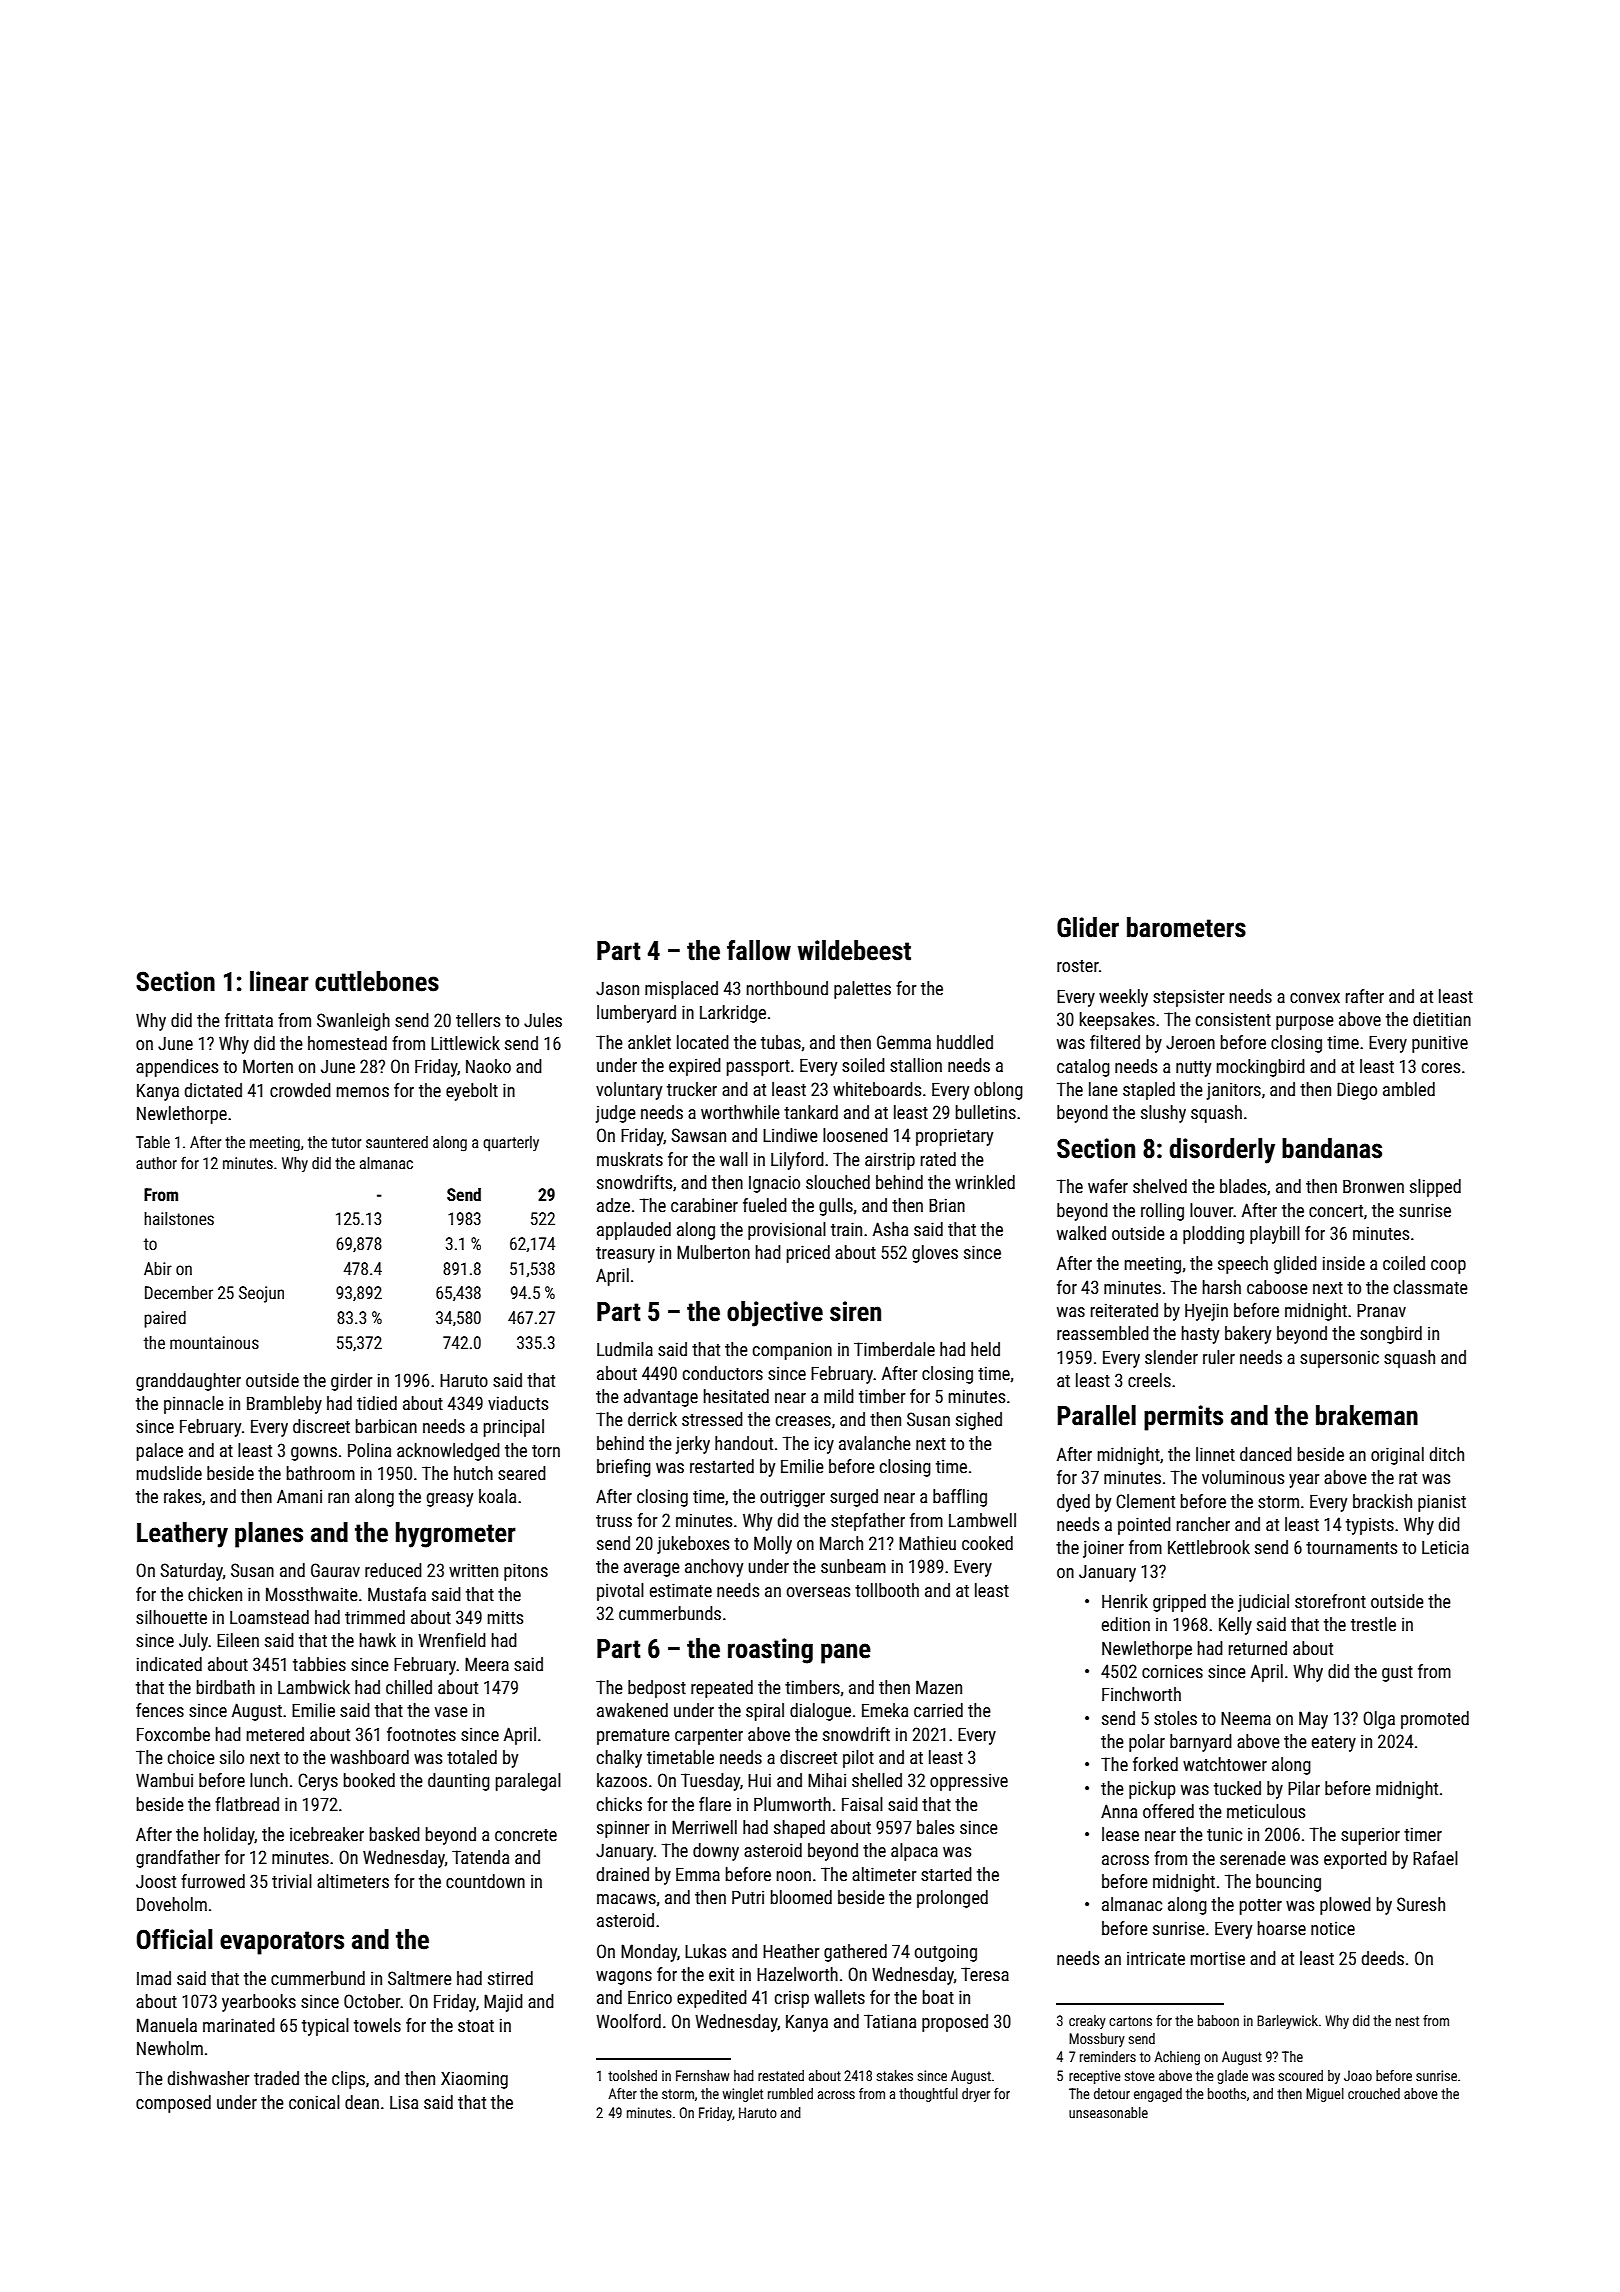 The width and height of the screenshot is (1620, 2292). Describe the element at coordinates (794, 1876) in the screenshot. I see `noon` at that location.
